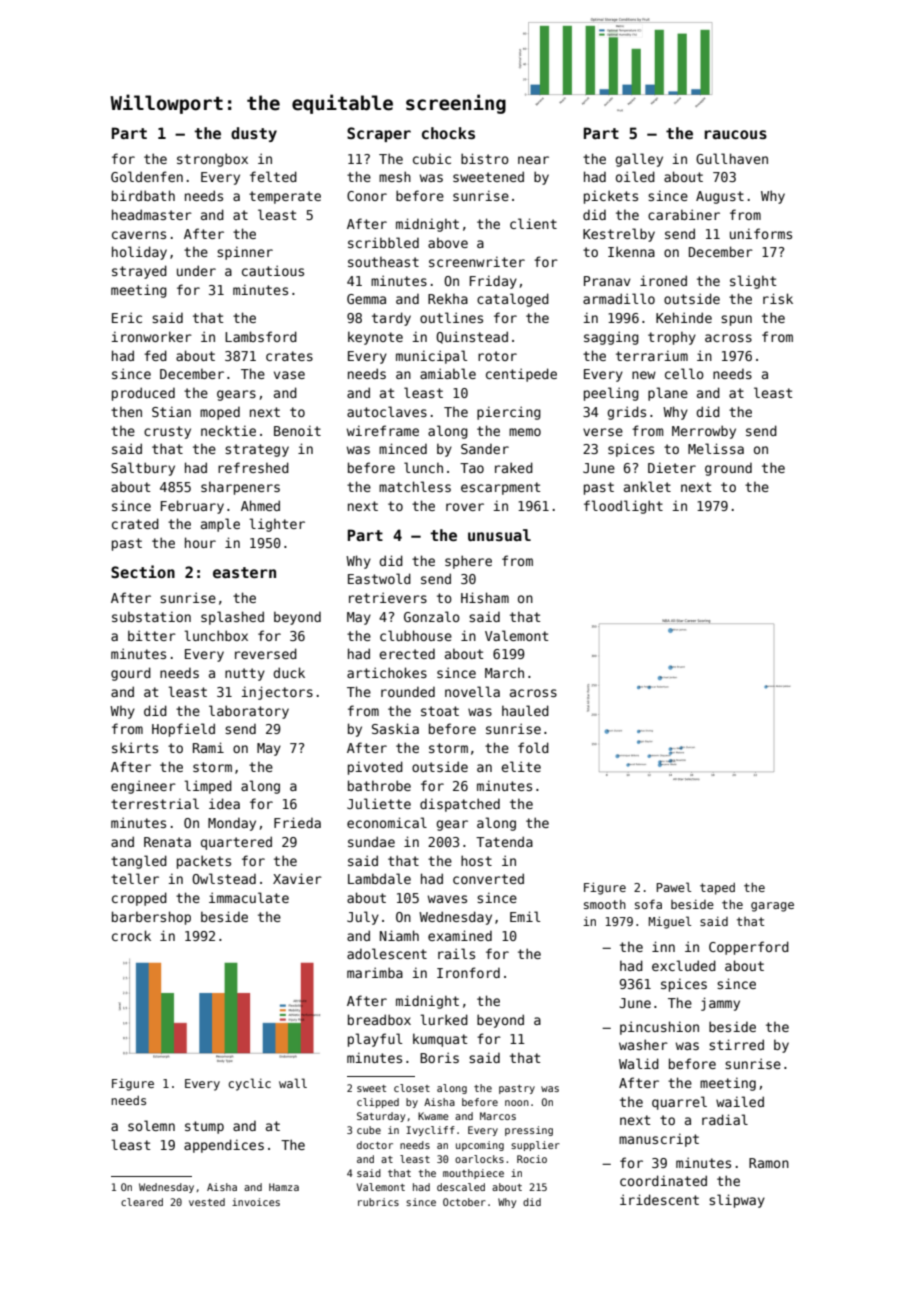 The width and height of the screenshot is (908, 1316). I want to click on elite, so click(521, 766).
